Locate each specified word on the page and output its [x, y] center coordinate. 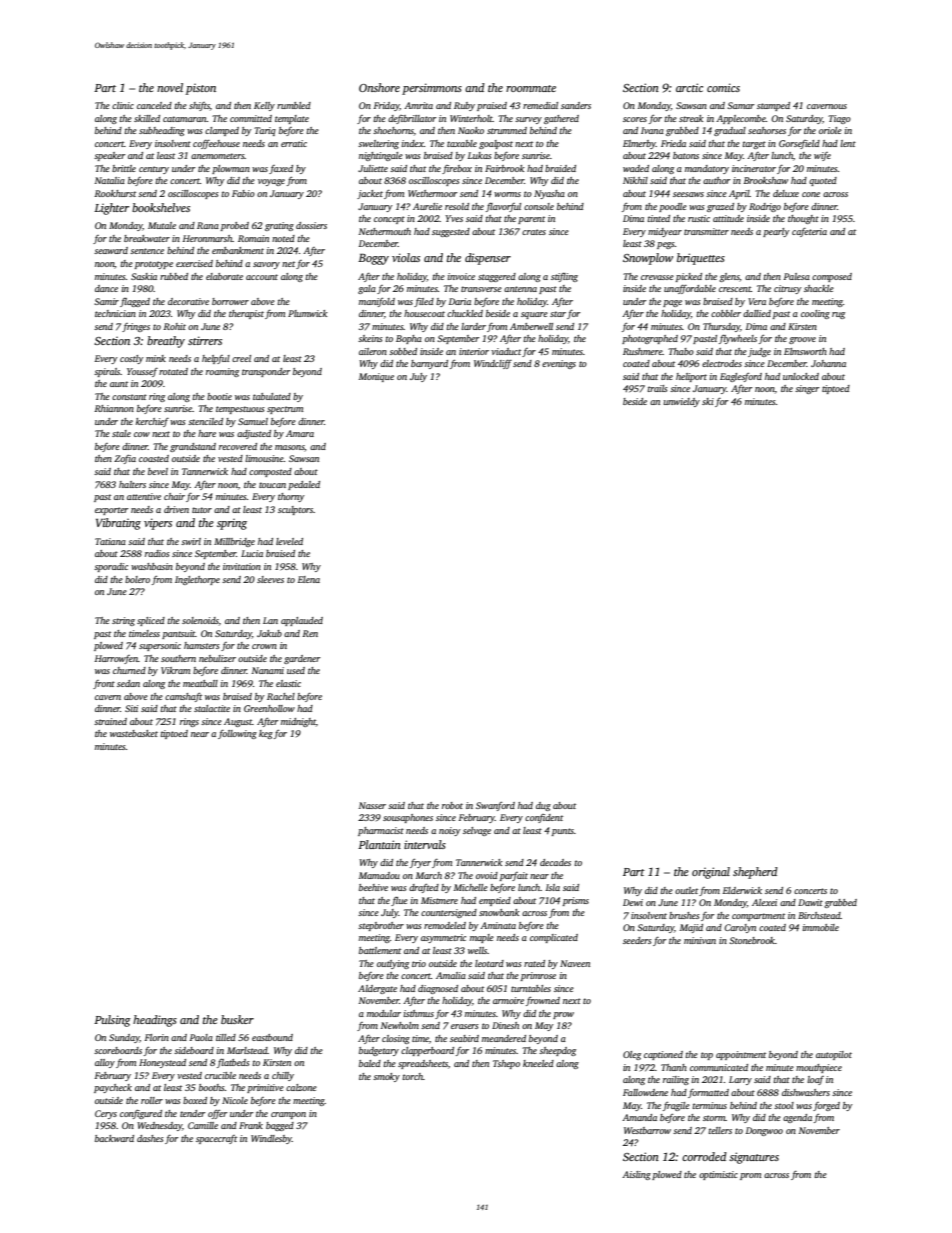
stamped [773, 106]
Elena [309, 579]
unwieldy [681, 402]
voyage [271, 182]
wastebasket [134, 733]
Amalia [451, 975]
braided [560, 168]
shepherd [755, 873]
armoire [508, 1000]
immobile [820, 927]
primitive [265, 1088]
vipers [158, 524]
